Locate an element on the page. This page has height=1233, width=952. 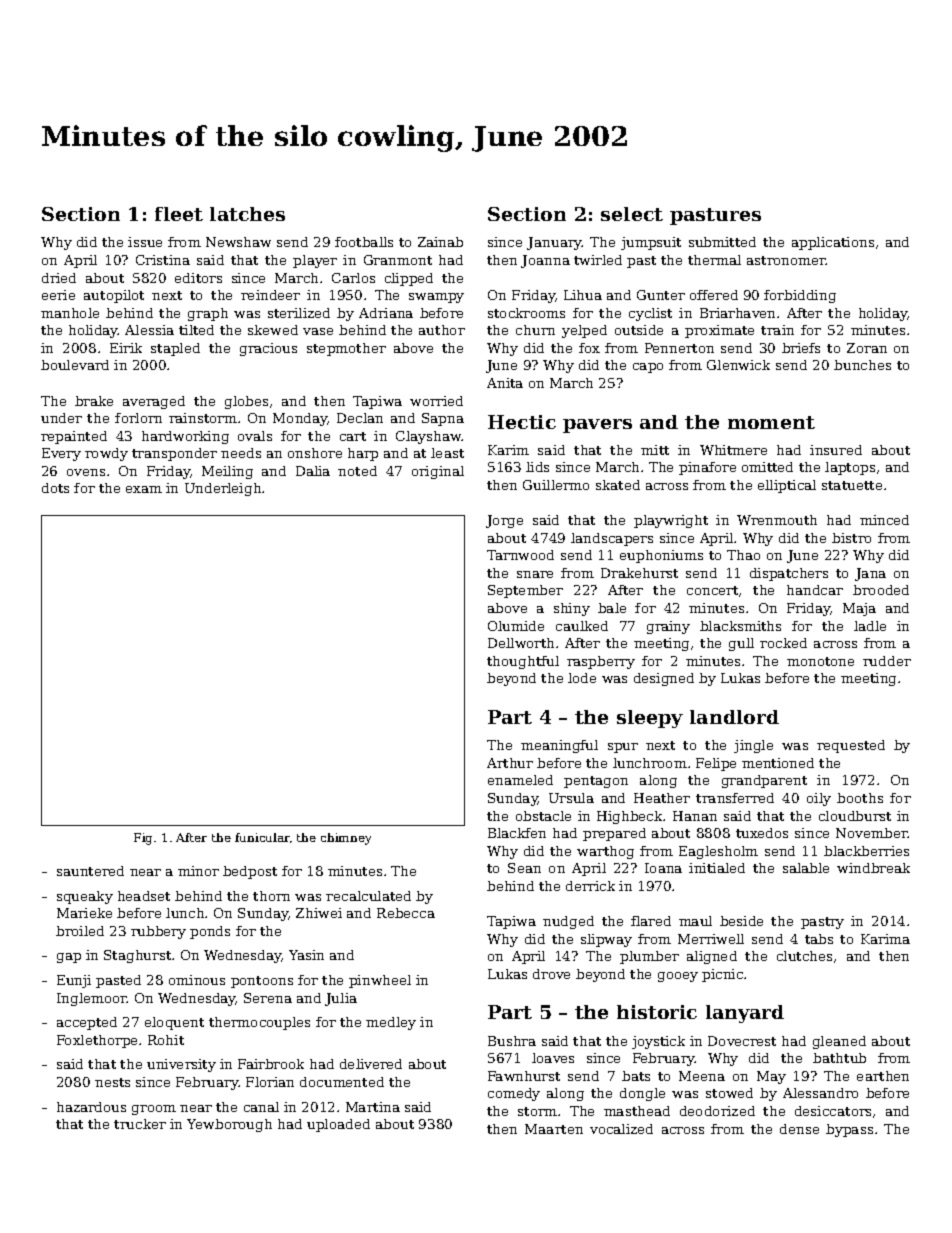
salable is located at coordinates (806, 868).
